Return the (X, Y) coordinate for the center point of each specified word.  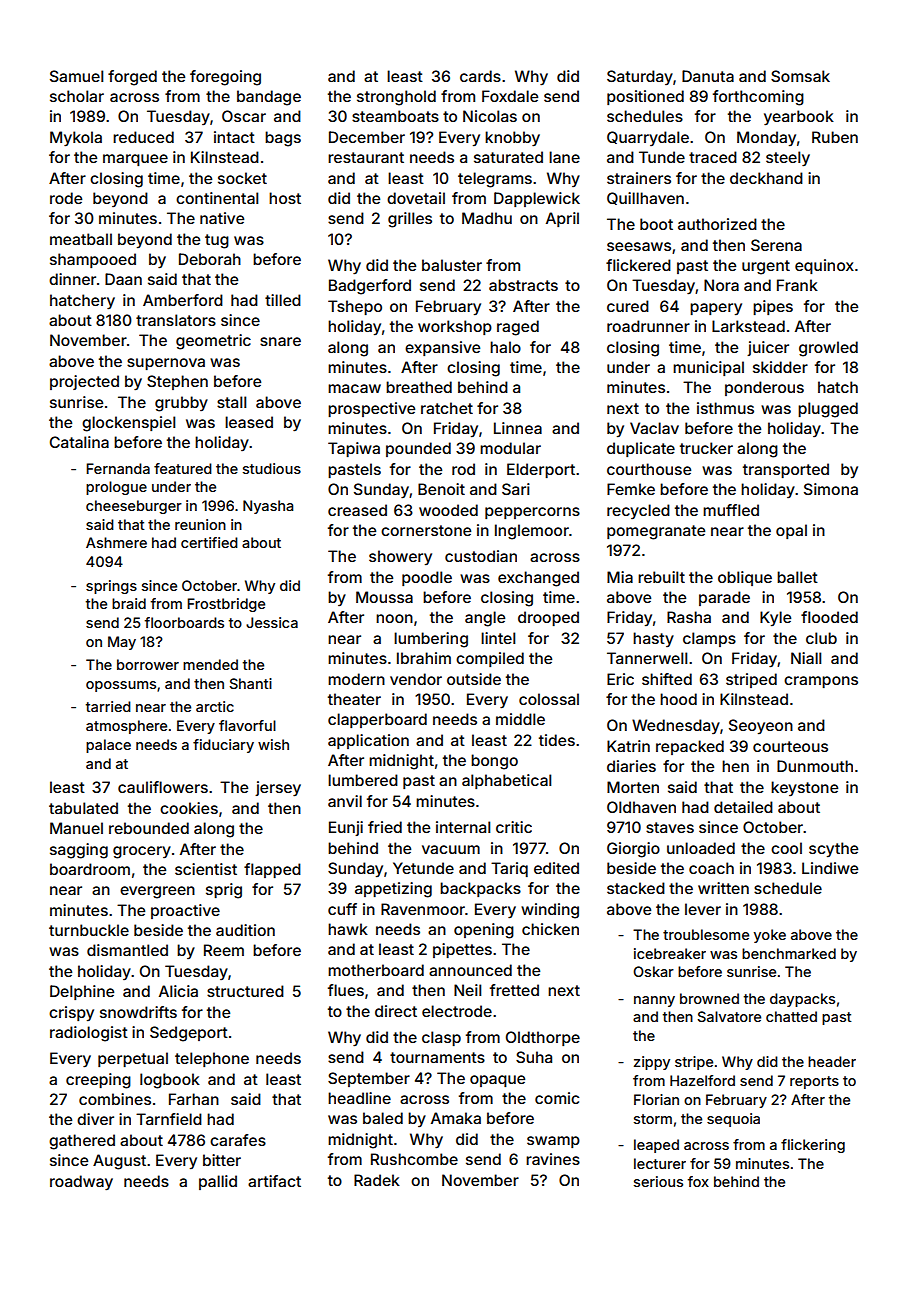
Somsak (800, 76)
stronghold (396, 98)
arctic (215, 706)
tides (557, 740)
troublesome (706, 934)
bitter (222, 1160)
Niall (806, 658)
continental (217, 198)
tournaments (437, 1057)
